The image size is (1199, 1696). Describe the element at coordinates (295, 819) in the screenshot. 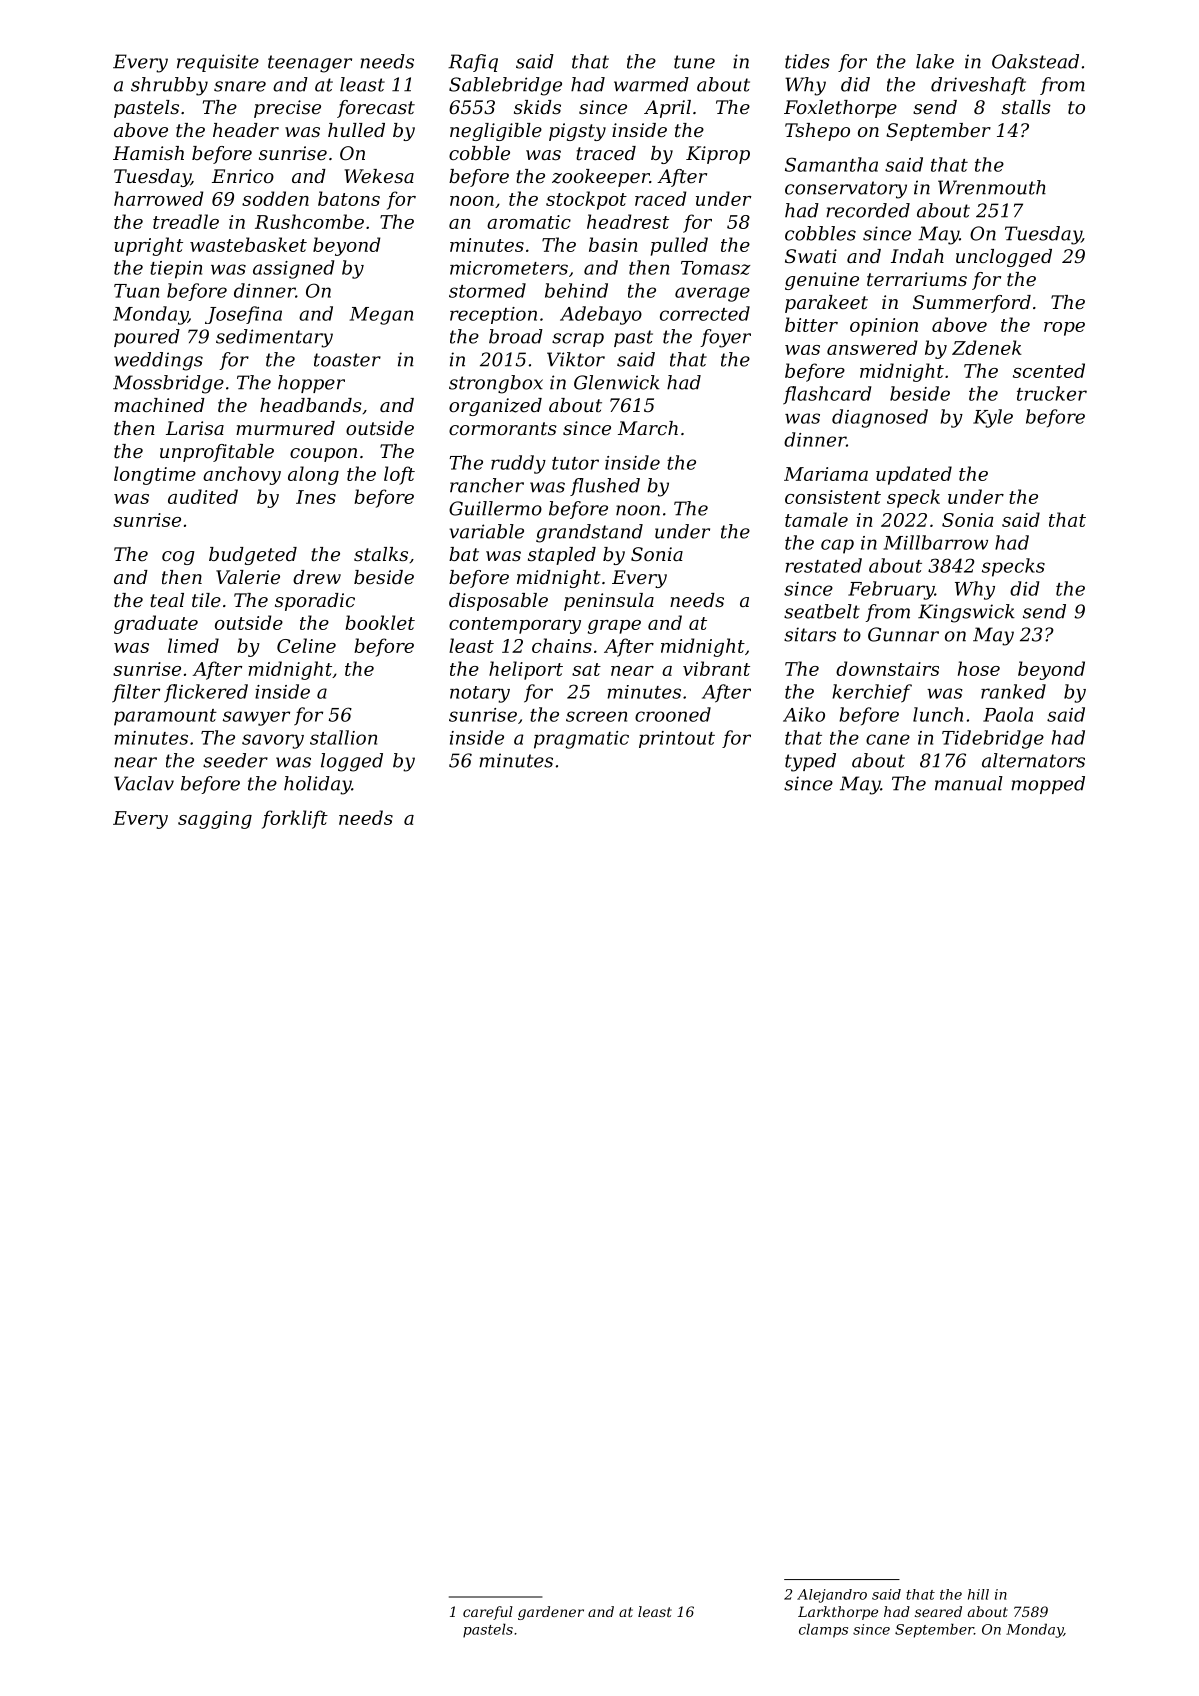

I see `forklift` at that location.
